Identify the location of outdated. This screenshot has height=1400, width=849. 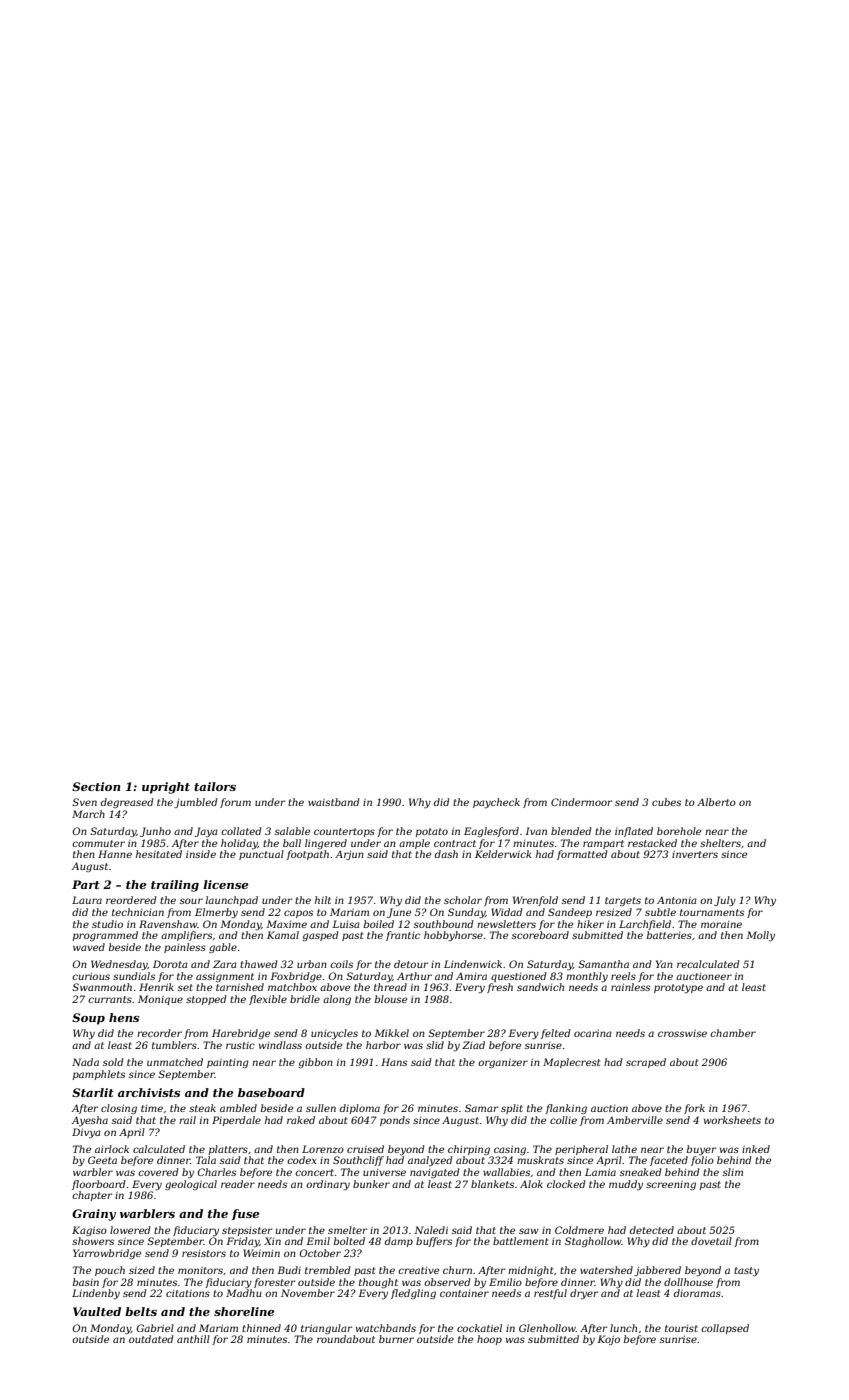
(151, 1339).
